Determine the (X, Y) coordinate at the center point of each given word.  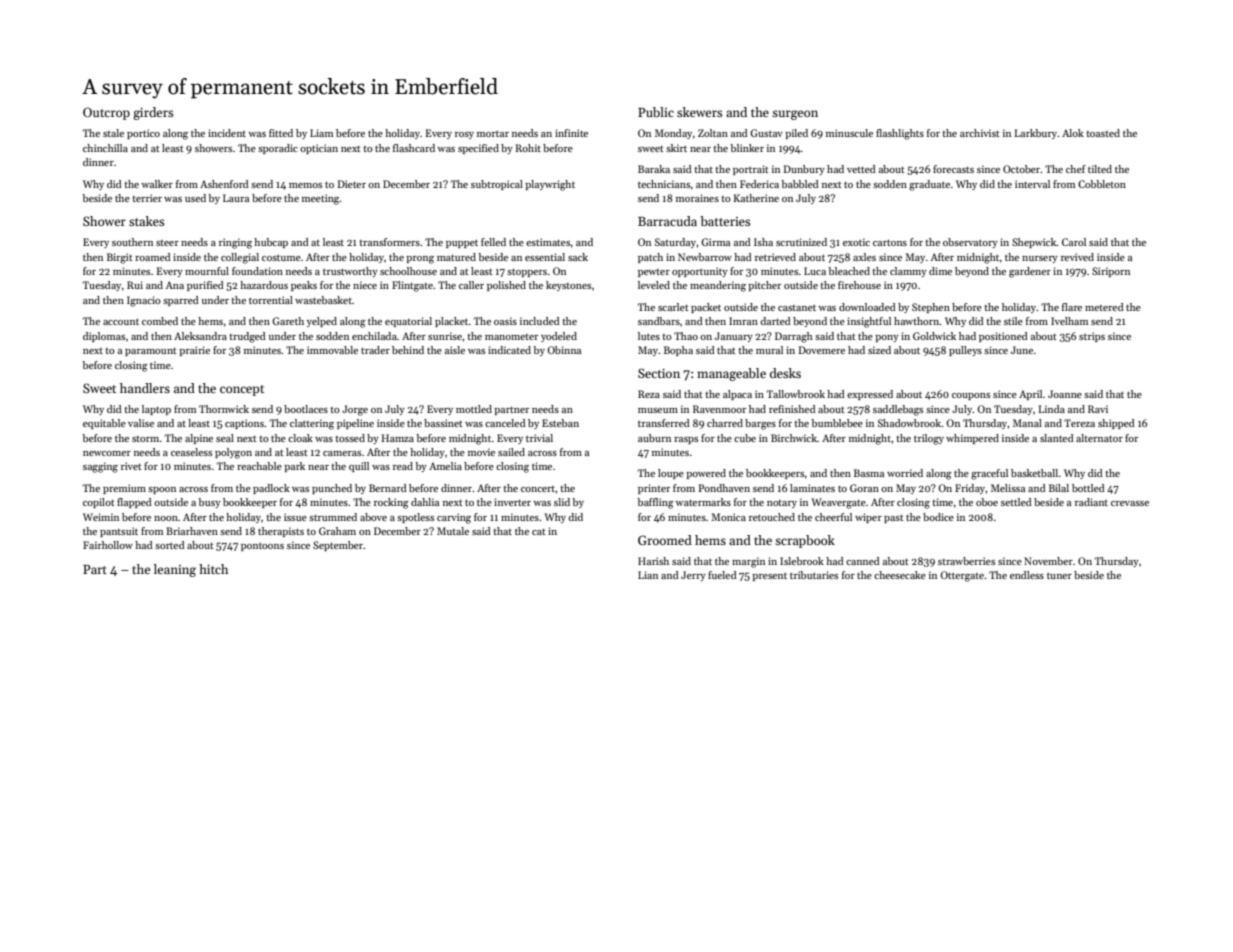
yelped (322, 322)
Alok (1073, 133)
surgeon (795, 115)
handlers (145, 388)
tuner (1059, 576)
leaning (175, 570)
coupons (971, 396)
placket (451, 322)
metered (1104, 307)
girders (153, 113)
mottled (474, 409)
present (769, 577)
